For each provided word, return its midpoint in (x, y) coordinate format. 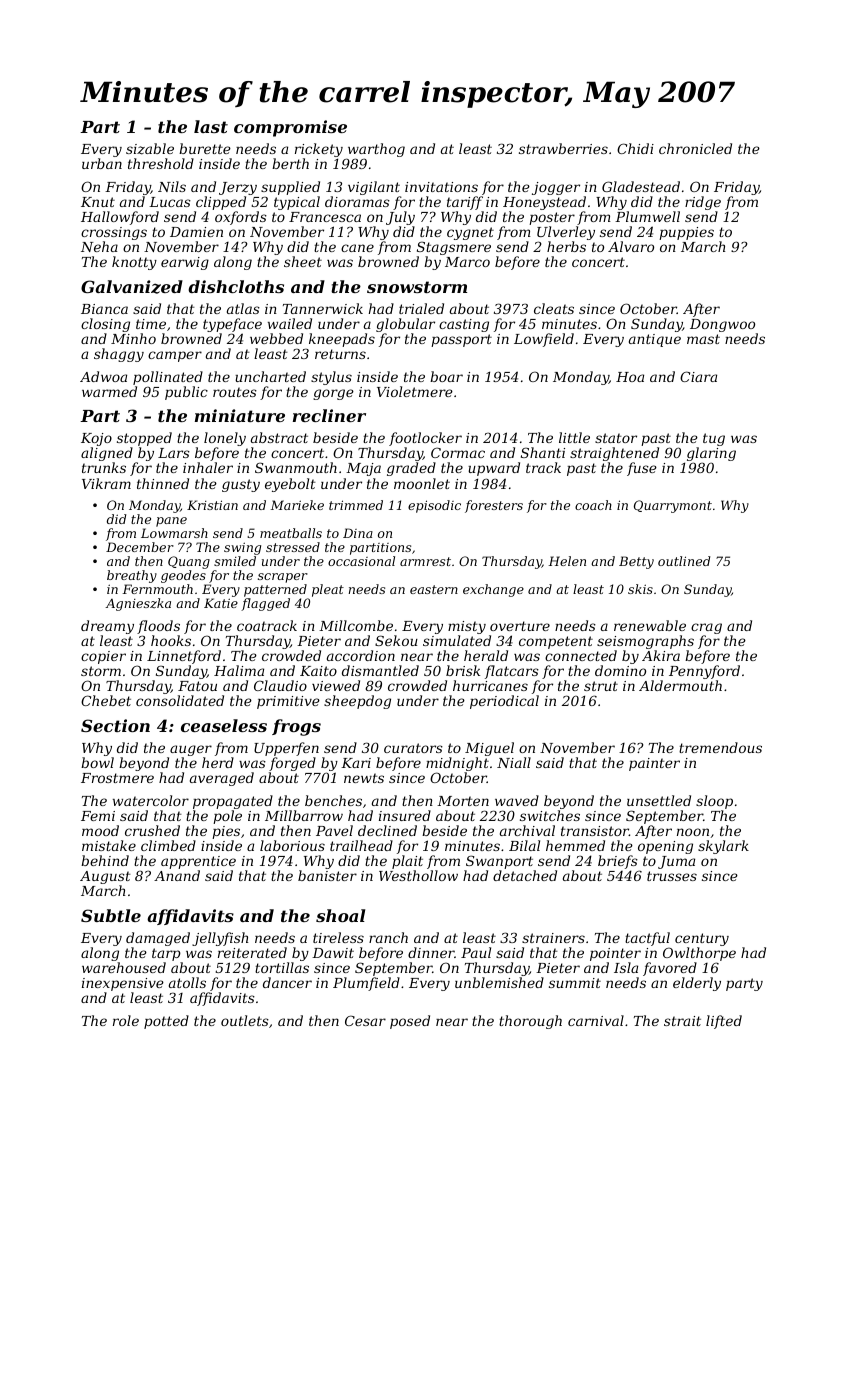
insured (405, 815)
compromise (290, 128)
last (211, 126)
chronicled (695, 148)
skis (640, 589)
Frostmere (117, 778)
